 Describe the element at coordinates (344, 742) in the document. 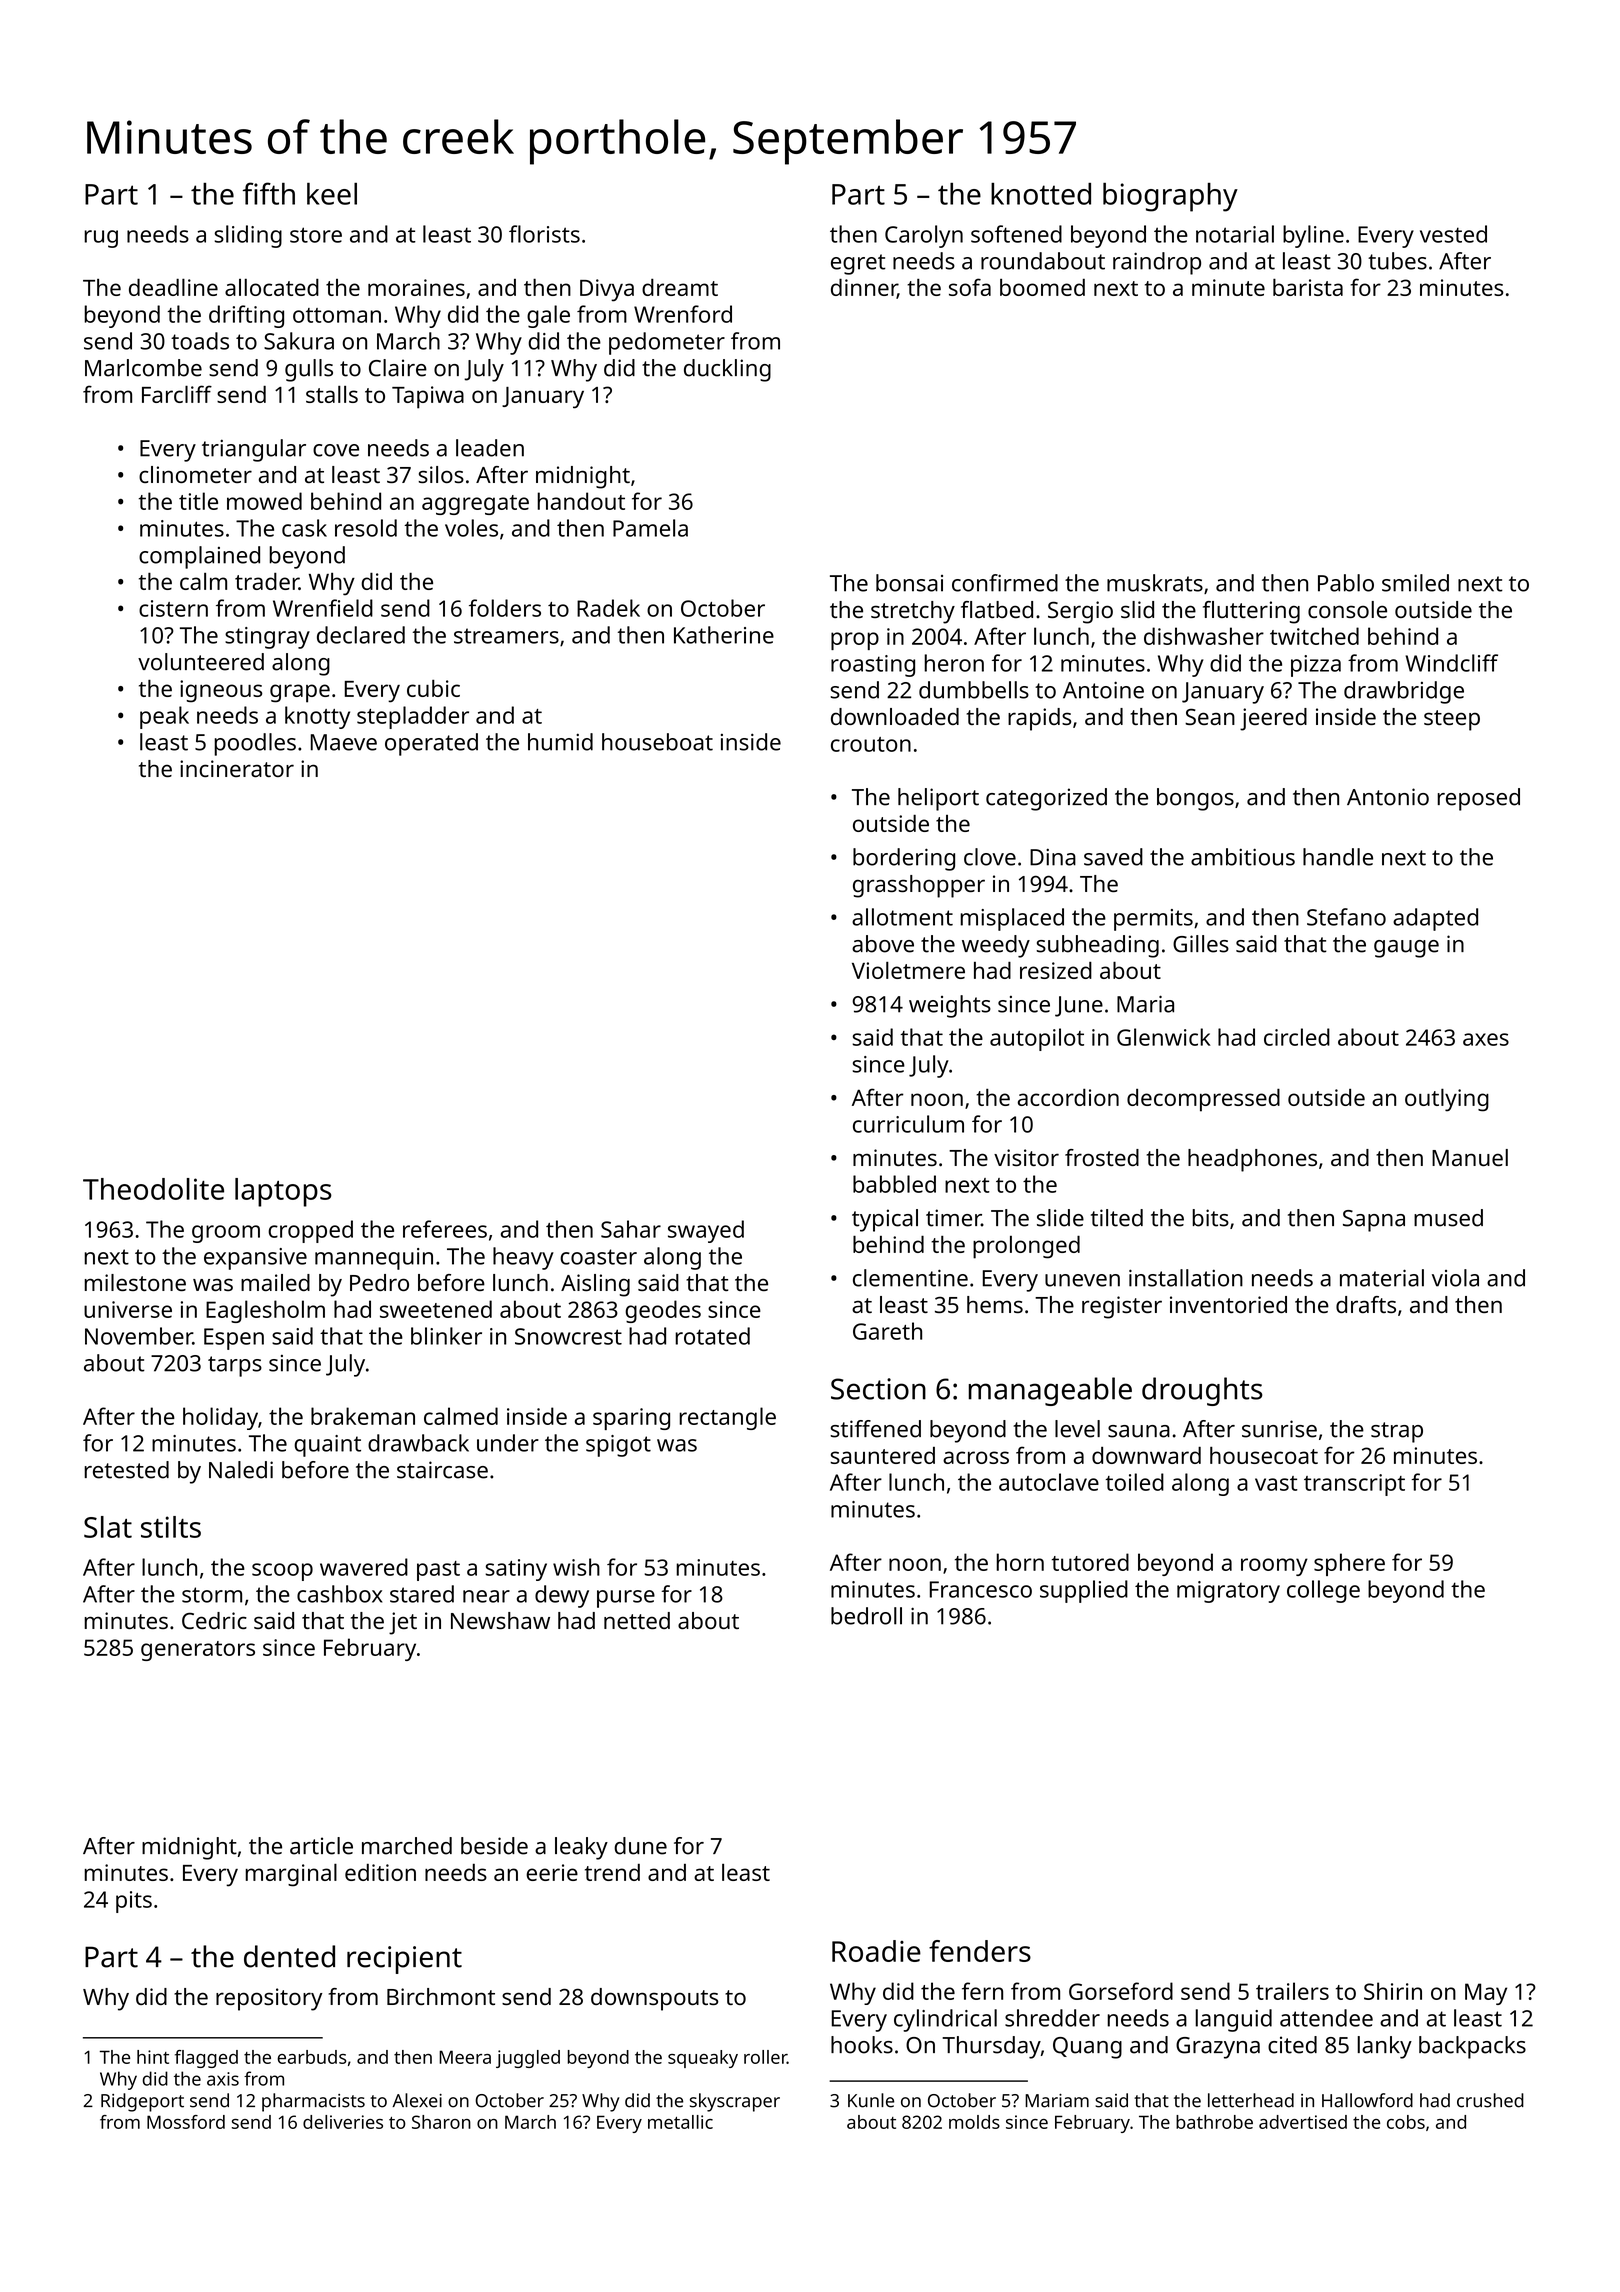

I see `Maeve` at that location.
